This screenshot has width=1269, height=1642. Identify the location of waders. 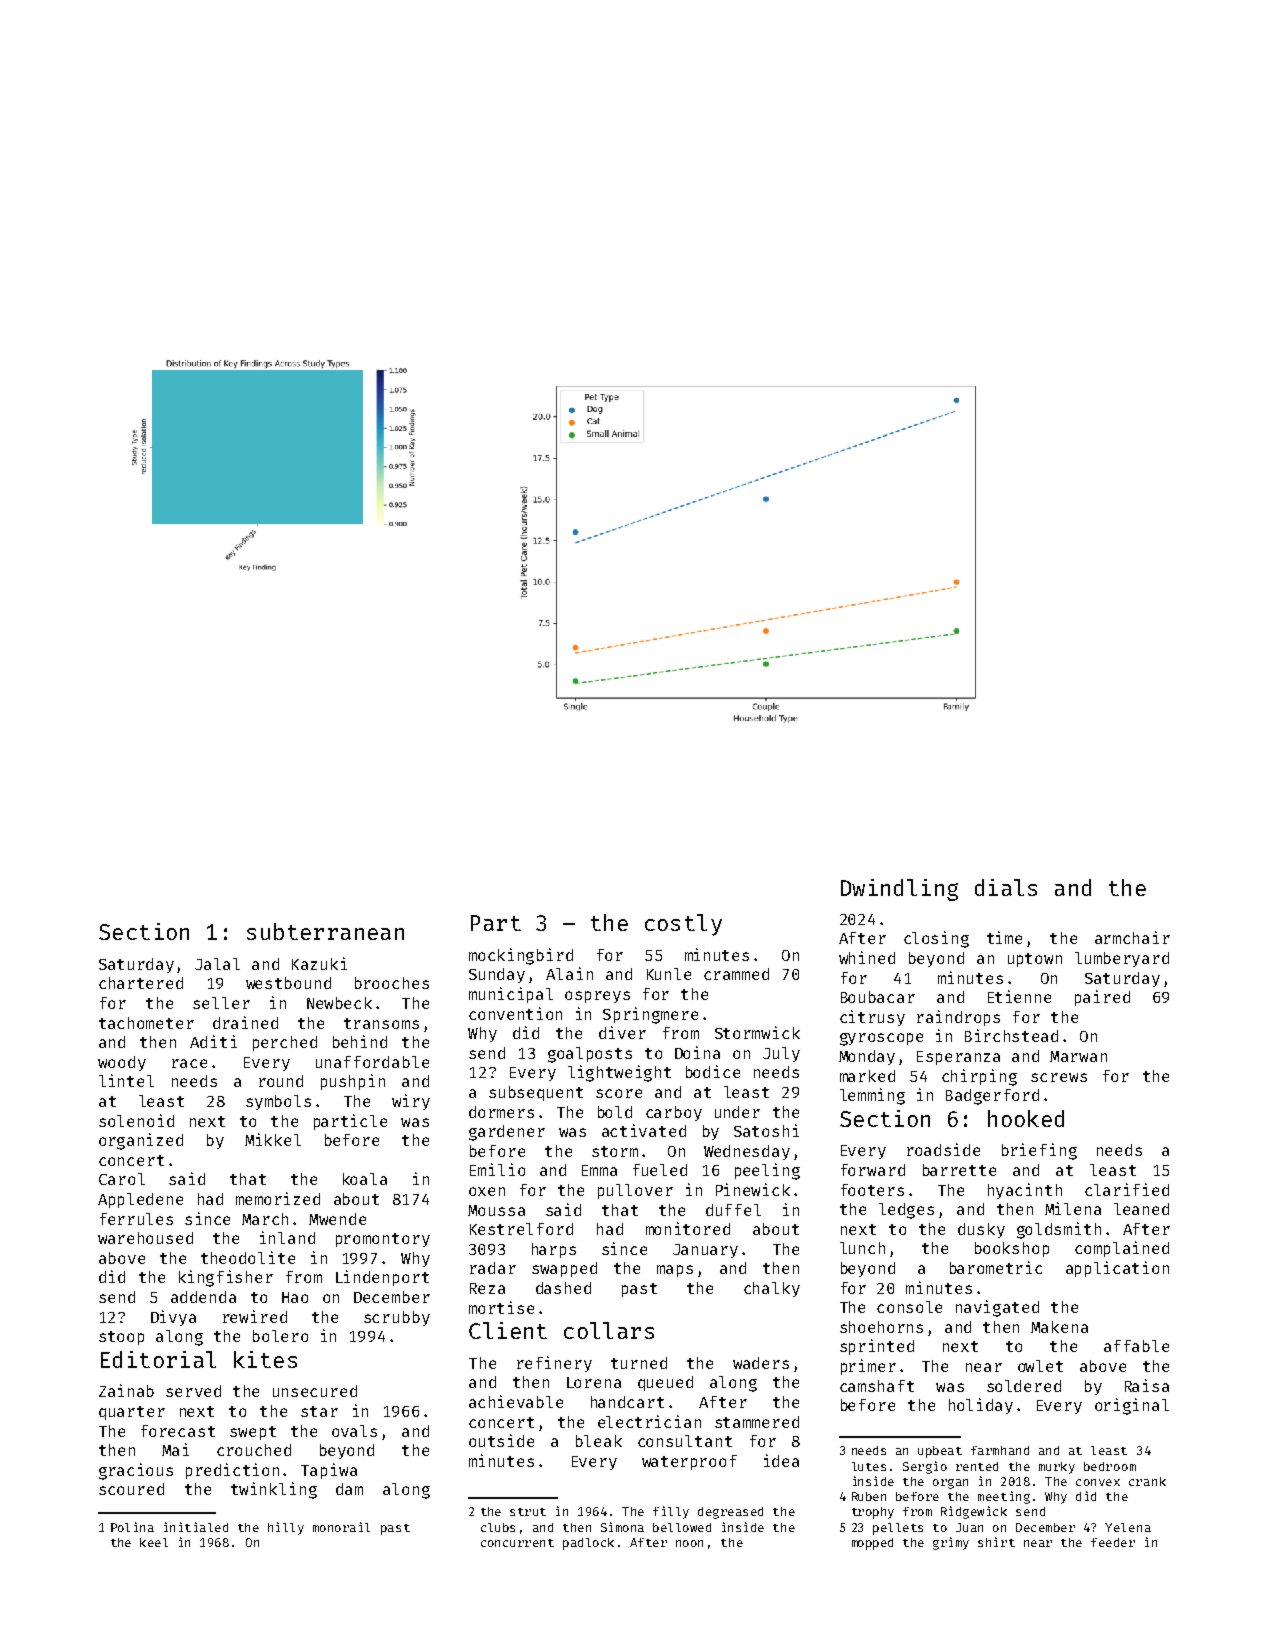
(761, 1363).
